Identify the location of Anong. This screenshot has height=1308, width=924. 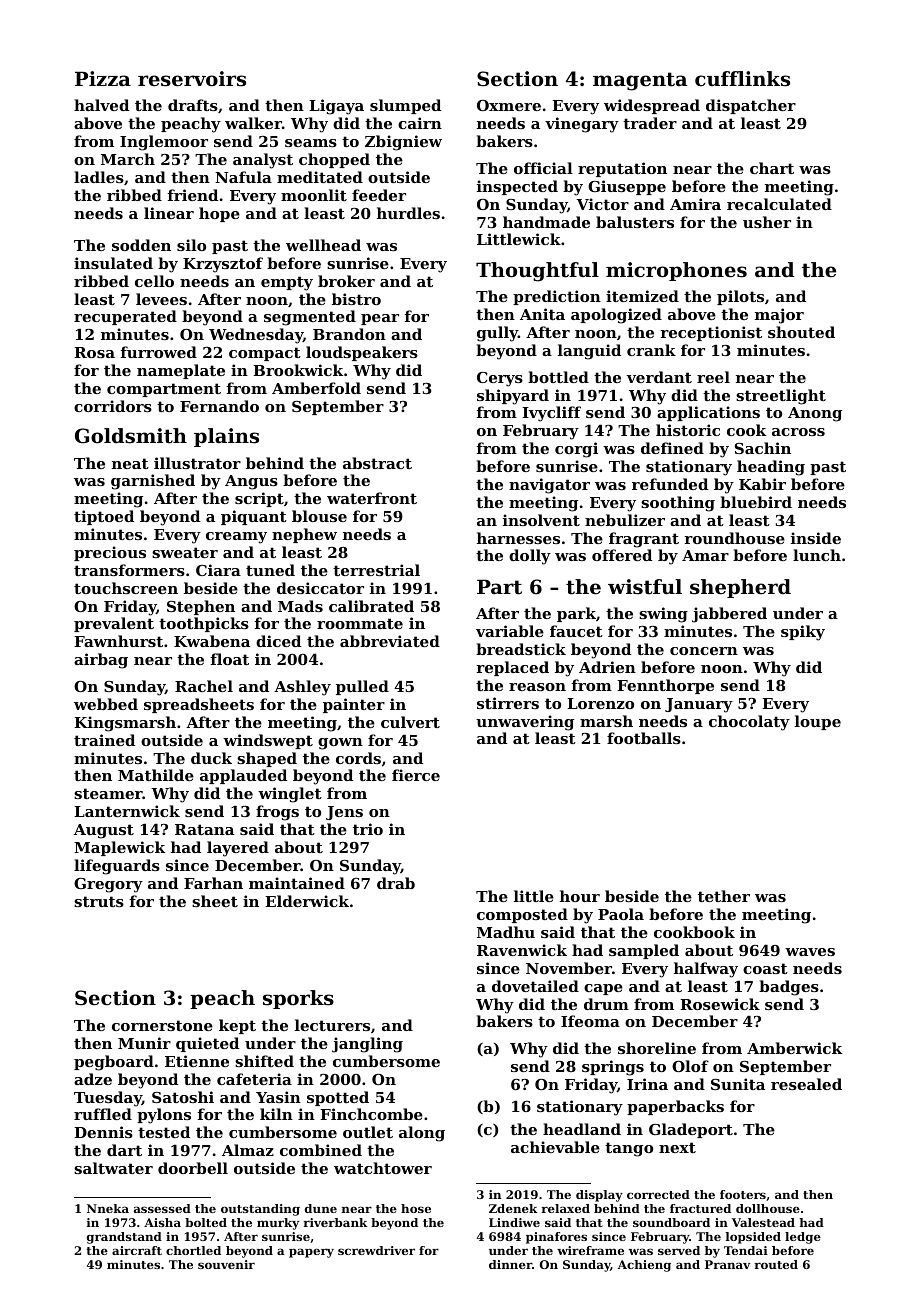
(815, 414).
